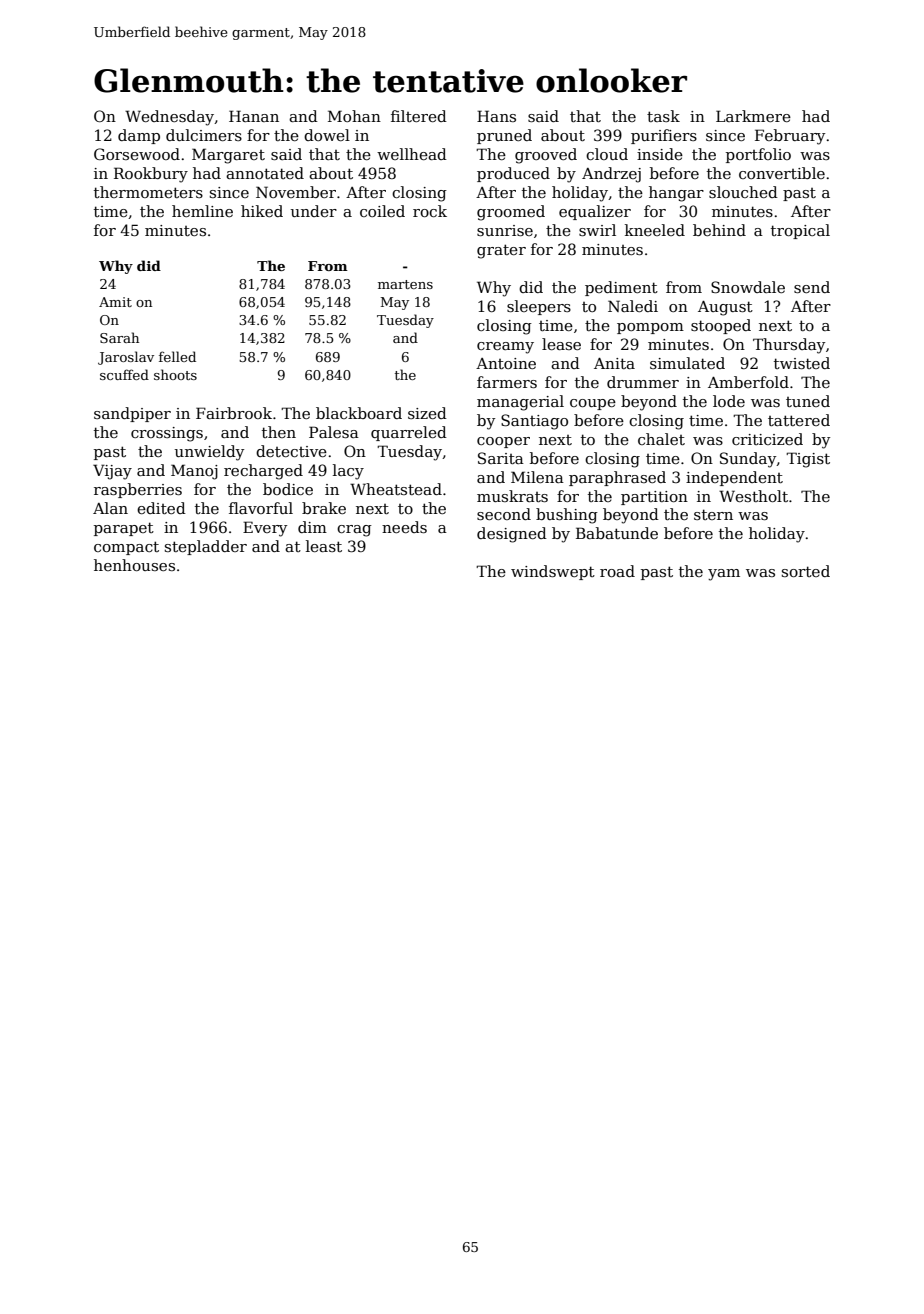 The image size is (924, 1314). What do you see at coordinates (553, 572) in the document?
I see `windswept` at bounding box center [553, 572].
